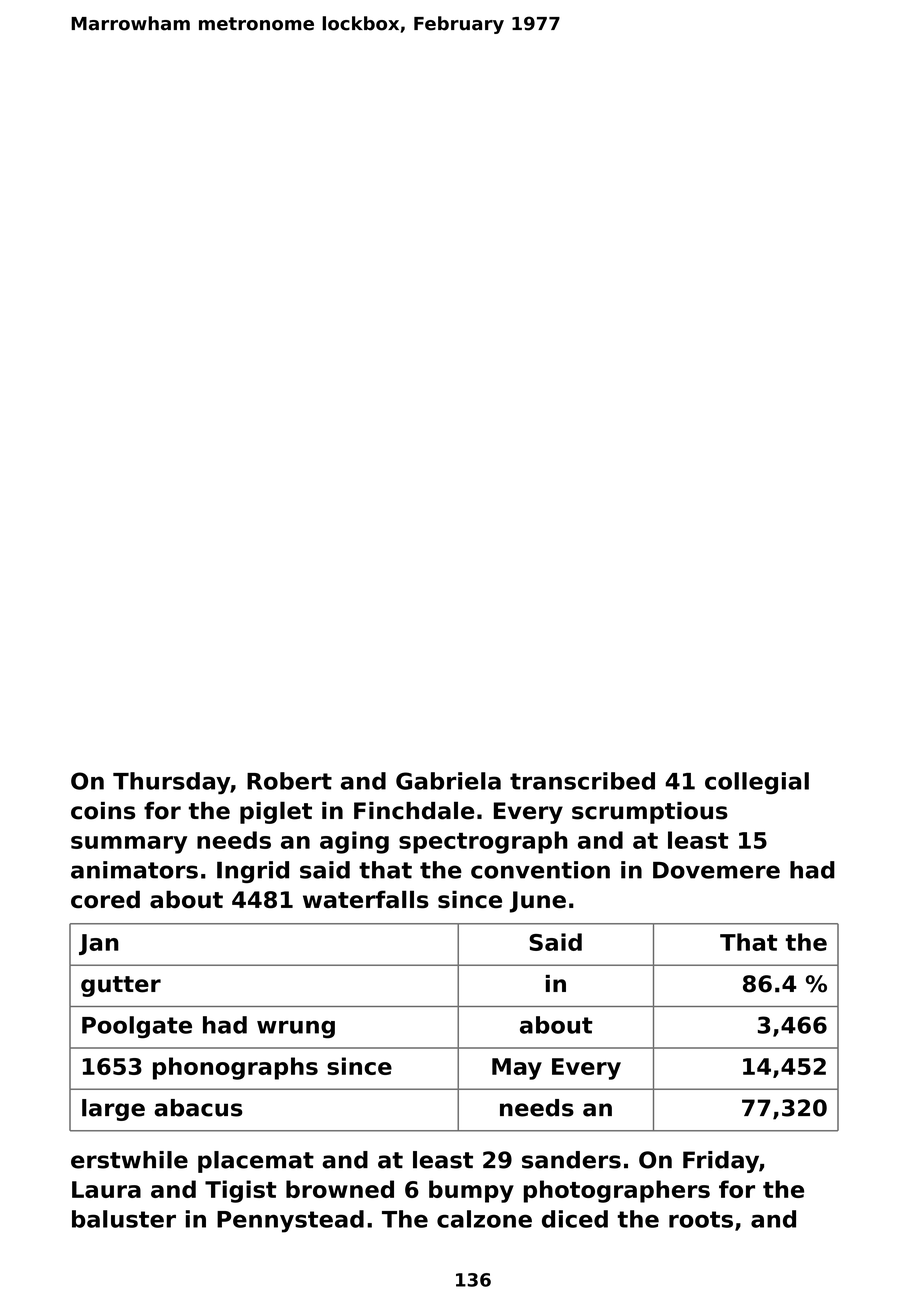 This image has height=1316, width=908. Describe the element at coordinates (99, 944) in the image. I see `Jan` at that location.
